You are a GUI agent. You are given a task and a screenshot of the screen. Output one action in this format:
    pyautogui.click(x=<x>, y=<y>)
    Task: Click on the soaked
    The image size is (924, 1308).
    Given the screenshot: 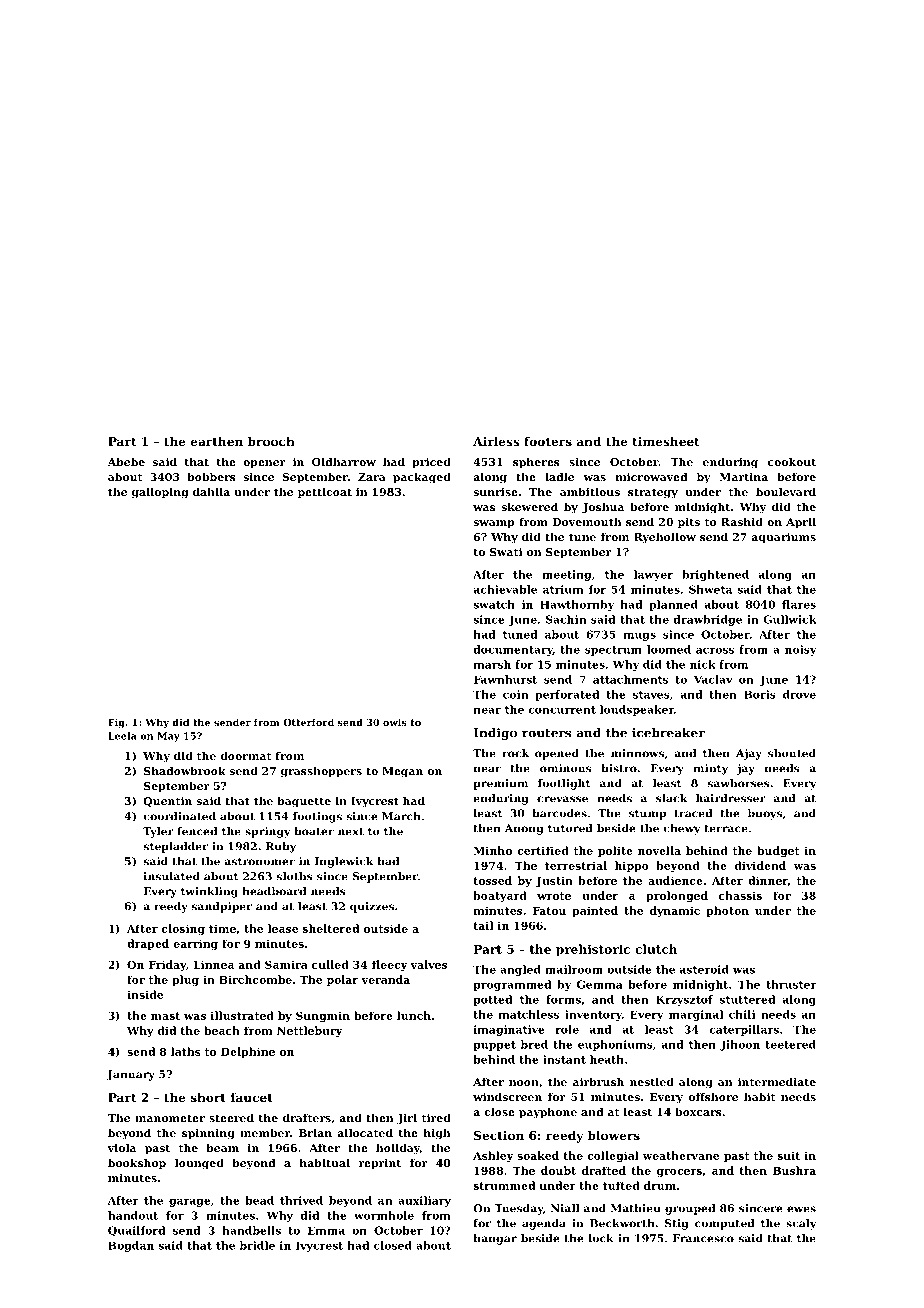 What is the action you would take?
    pyautogui.click(x=538, y=1155)
